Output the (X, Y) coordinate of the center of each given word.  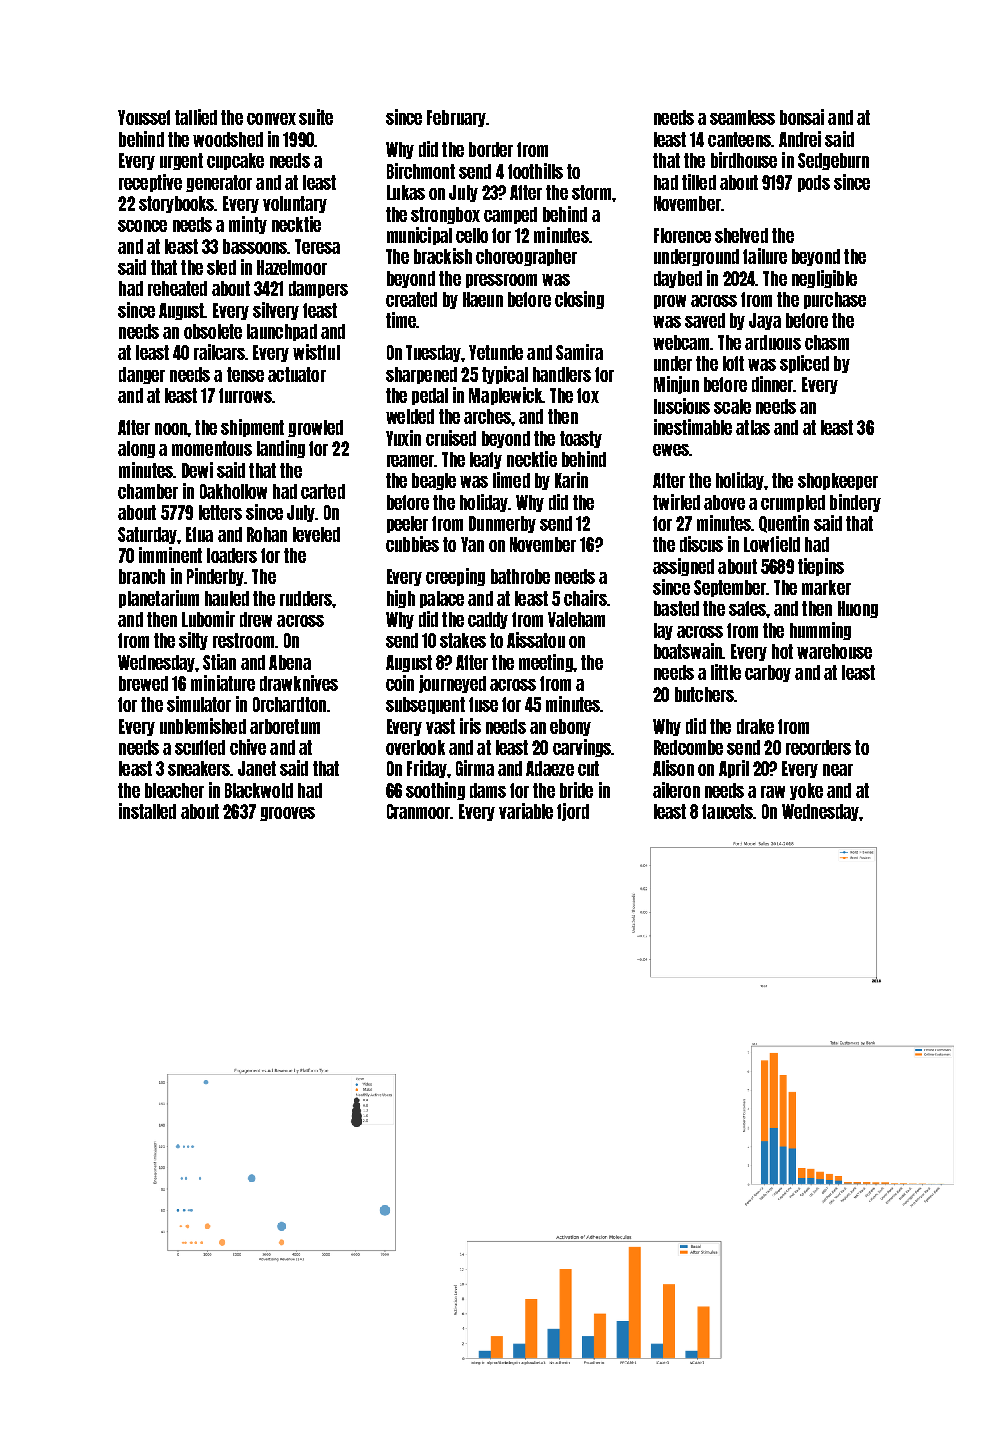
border (491, 149)
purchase (835, 300)
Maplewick (506, 396)
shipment (252, 428)
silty (193, 641)
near (838, 770)
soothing (435, 791)
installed (147, 811)
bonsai (802, 117)
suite (316, 117)
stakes (463, 640)
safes (747, 608)
